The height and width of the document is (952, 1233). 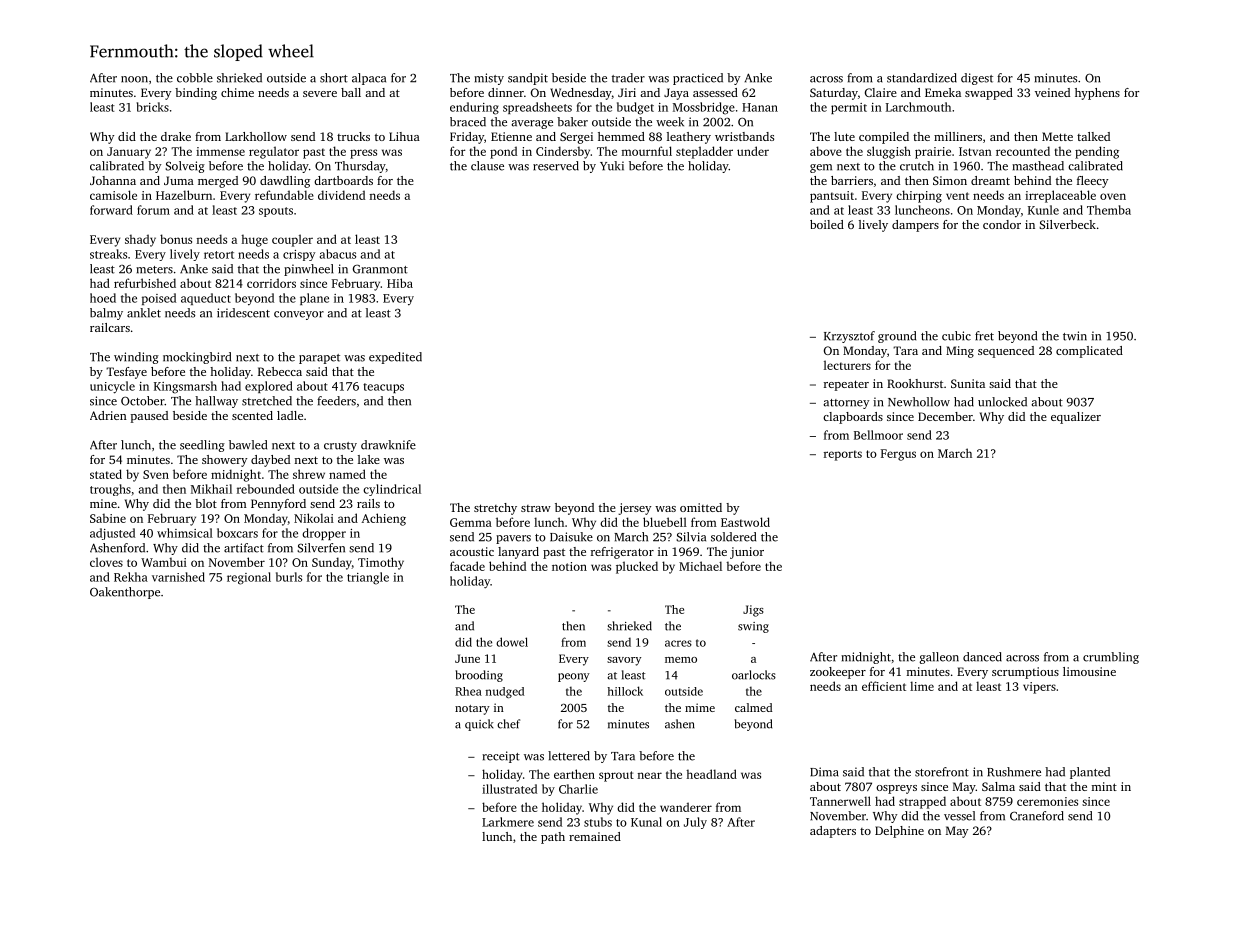 What do you see at coordinates (254, 240) in the document?
I see `huge` at bounding box center [254, 240].
